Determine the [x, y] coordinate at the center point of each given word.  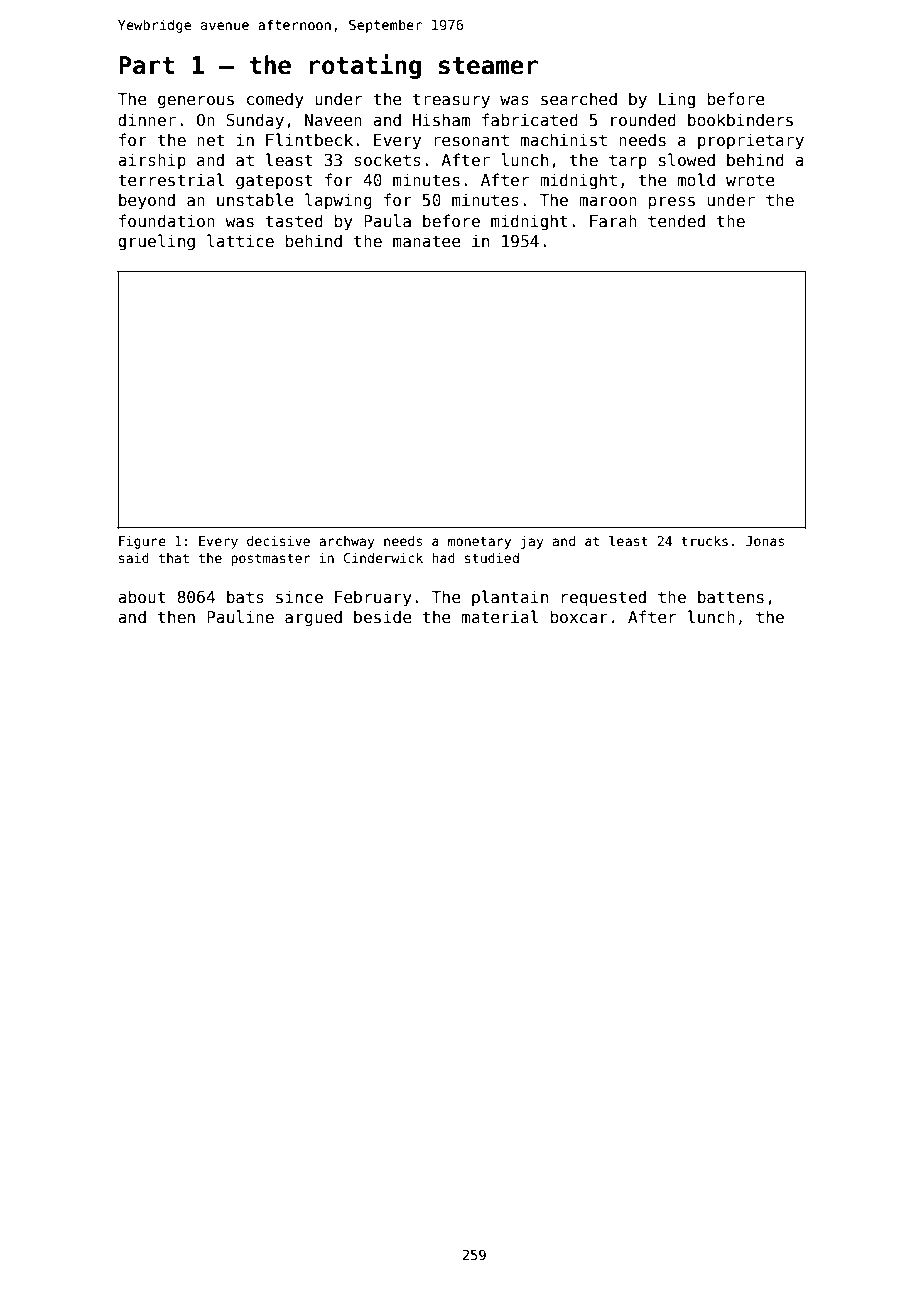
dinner [147, 119]
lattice [240, 240]
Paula [387, 220]
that [174, 558]
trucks [704, 541]
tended [676, 220]
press [671, 203]
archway [347, 542]
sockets [387, 159]
